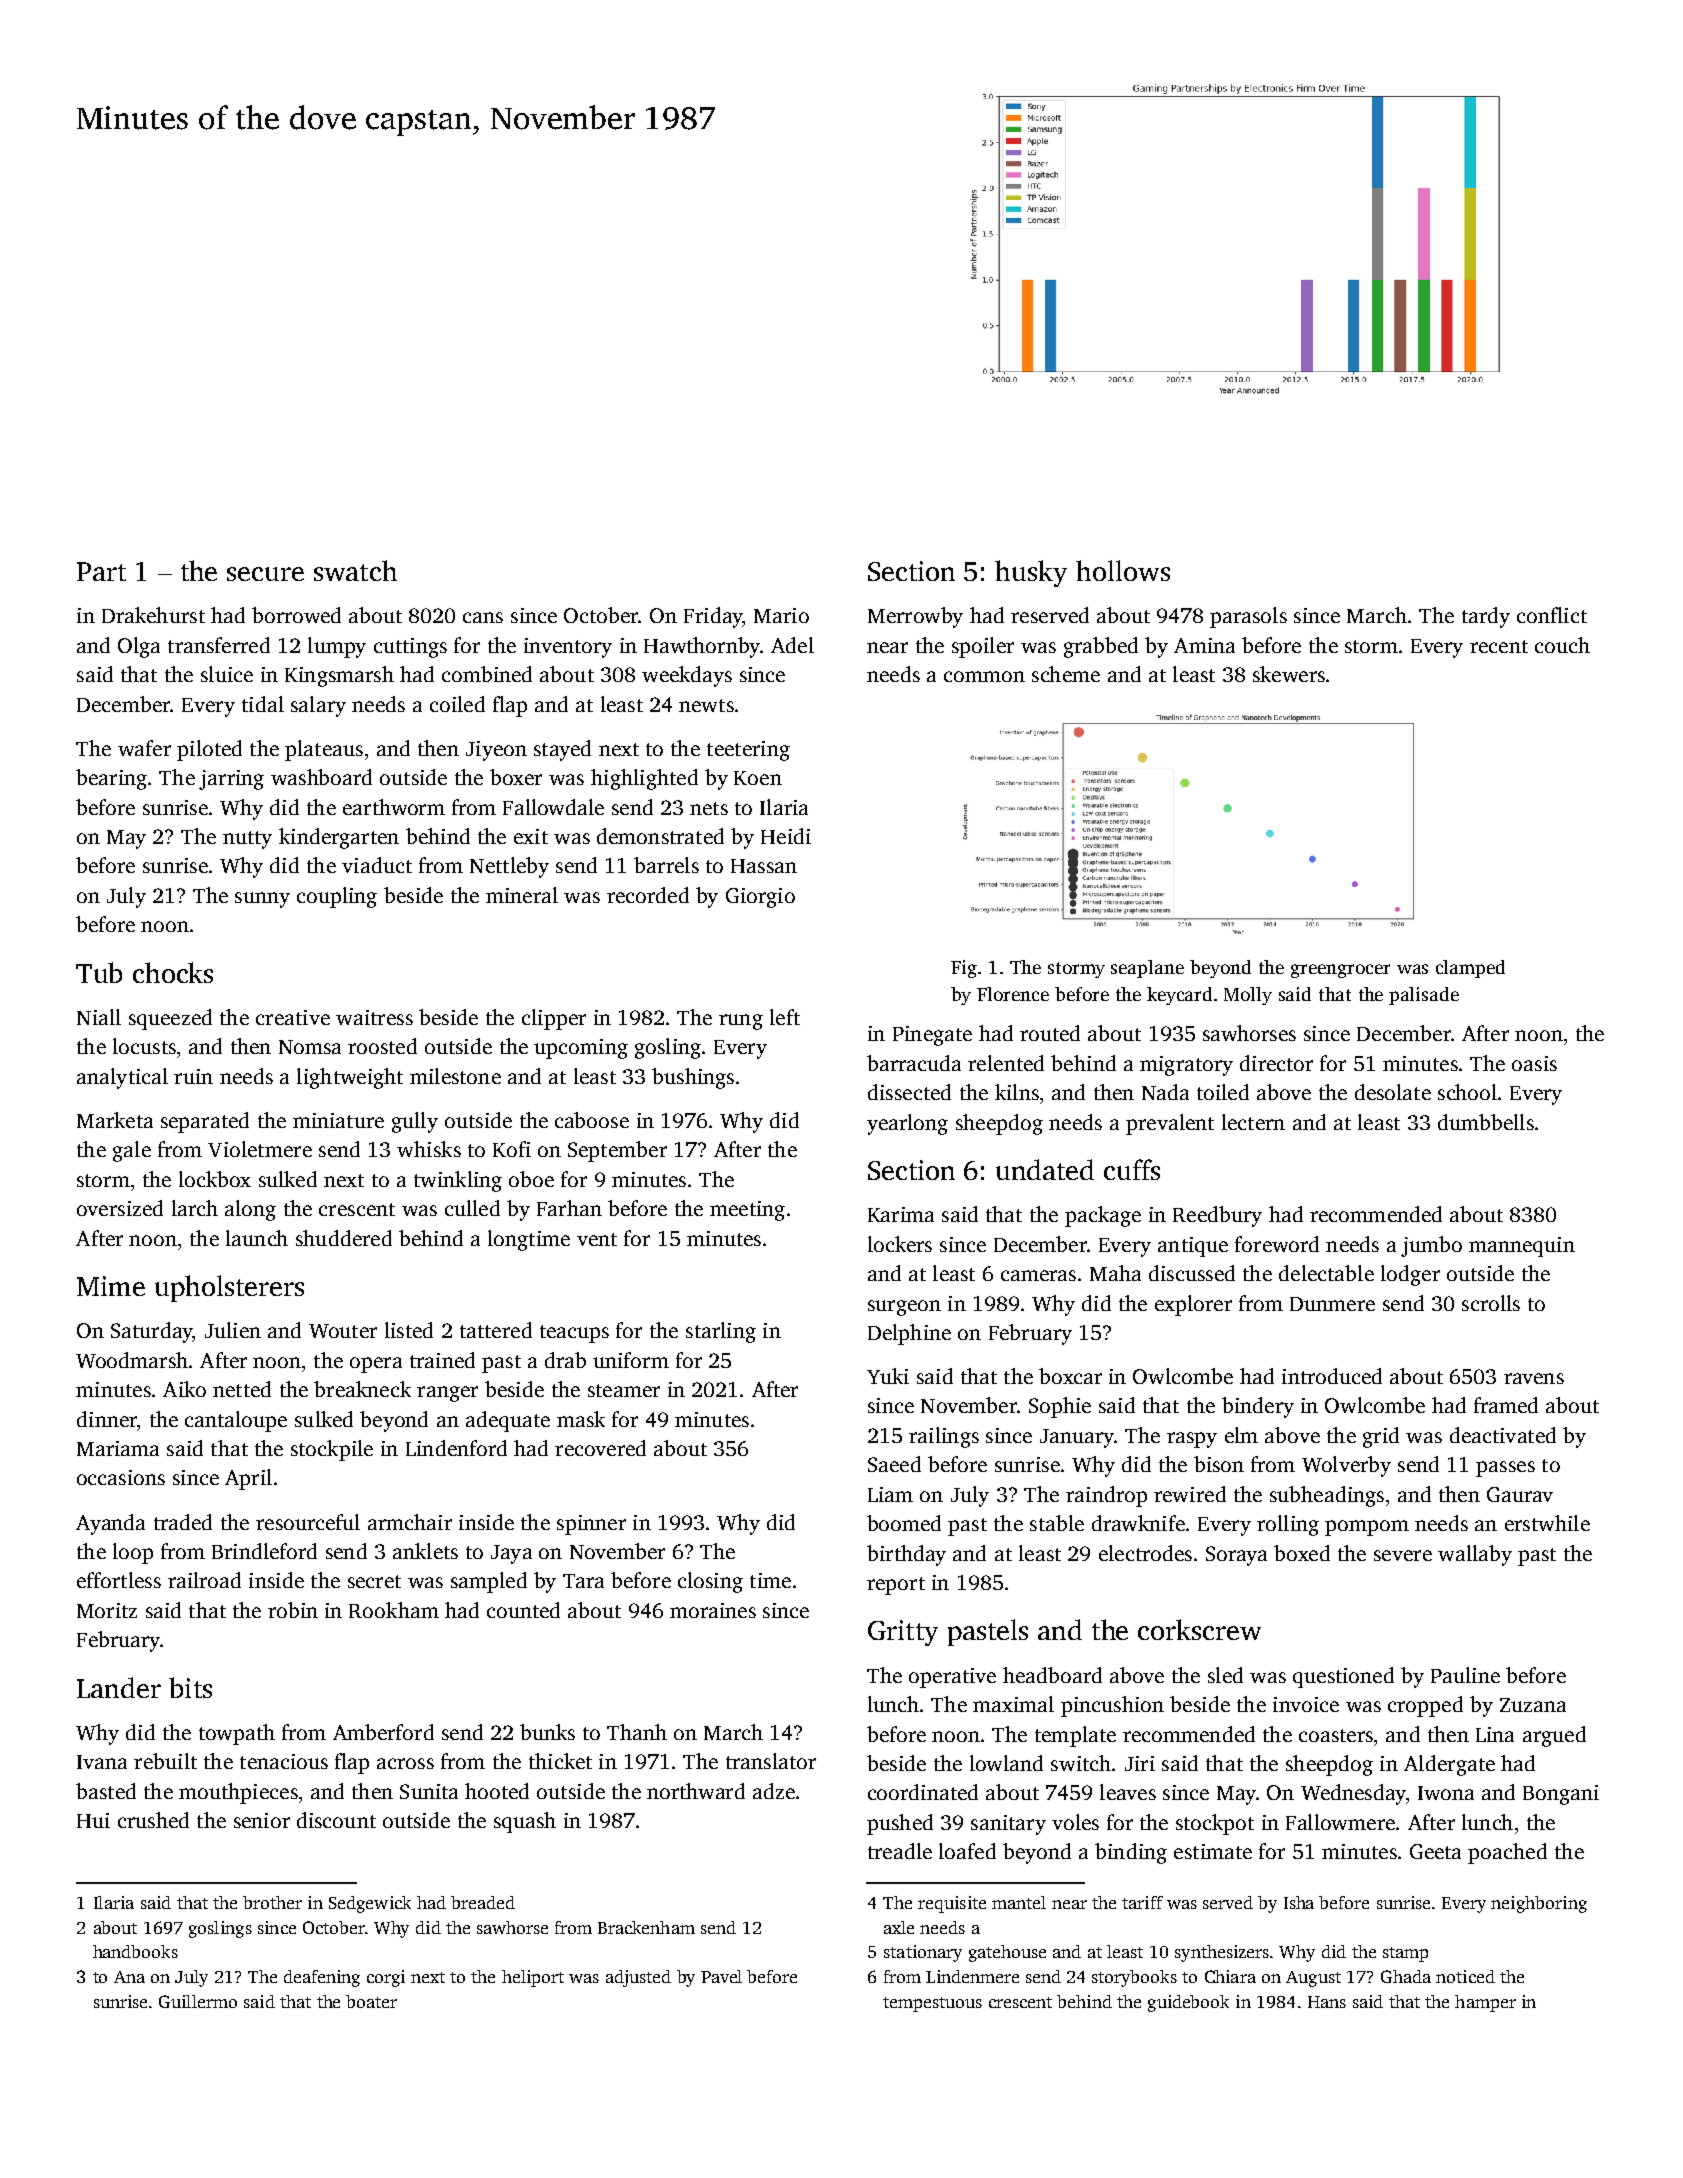 The width and height of the page is (1683, 2178). I want to click on dumbbells, so click(1486, 1122).
